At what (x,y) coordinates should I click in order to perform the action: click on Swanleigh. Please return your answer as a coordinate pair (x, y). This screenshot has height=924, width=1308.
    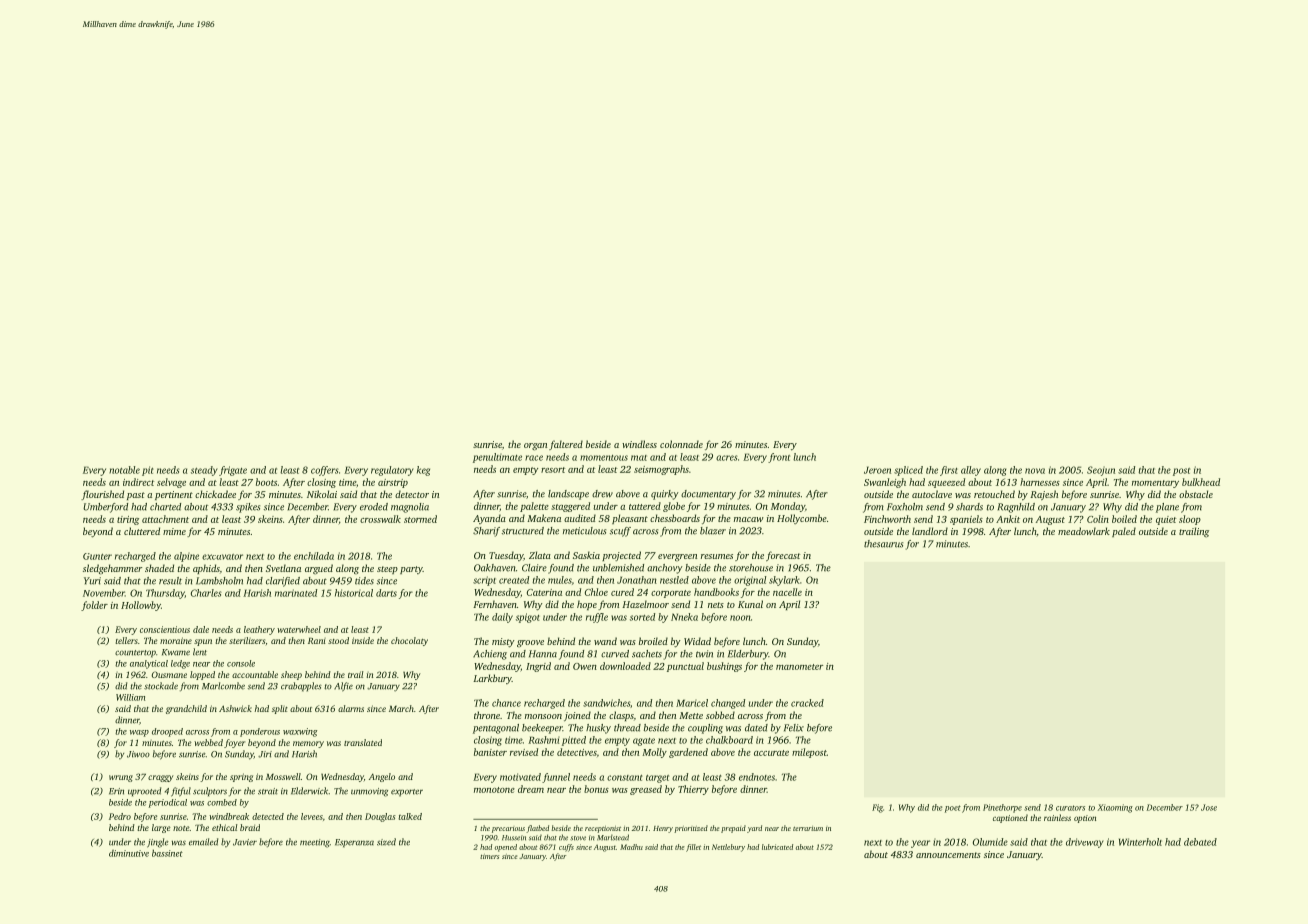
    Looking at the image, I should click on (885, 483).
